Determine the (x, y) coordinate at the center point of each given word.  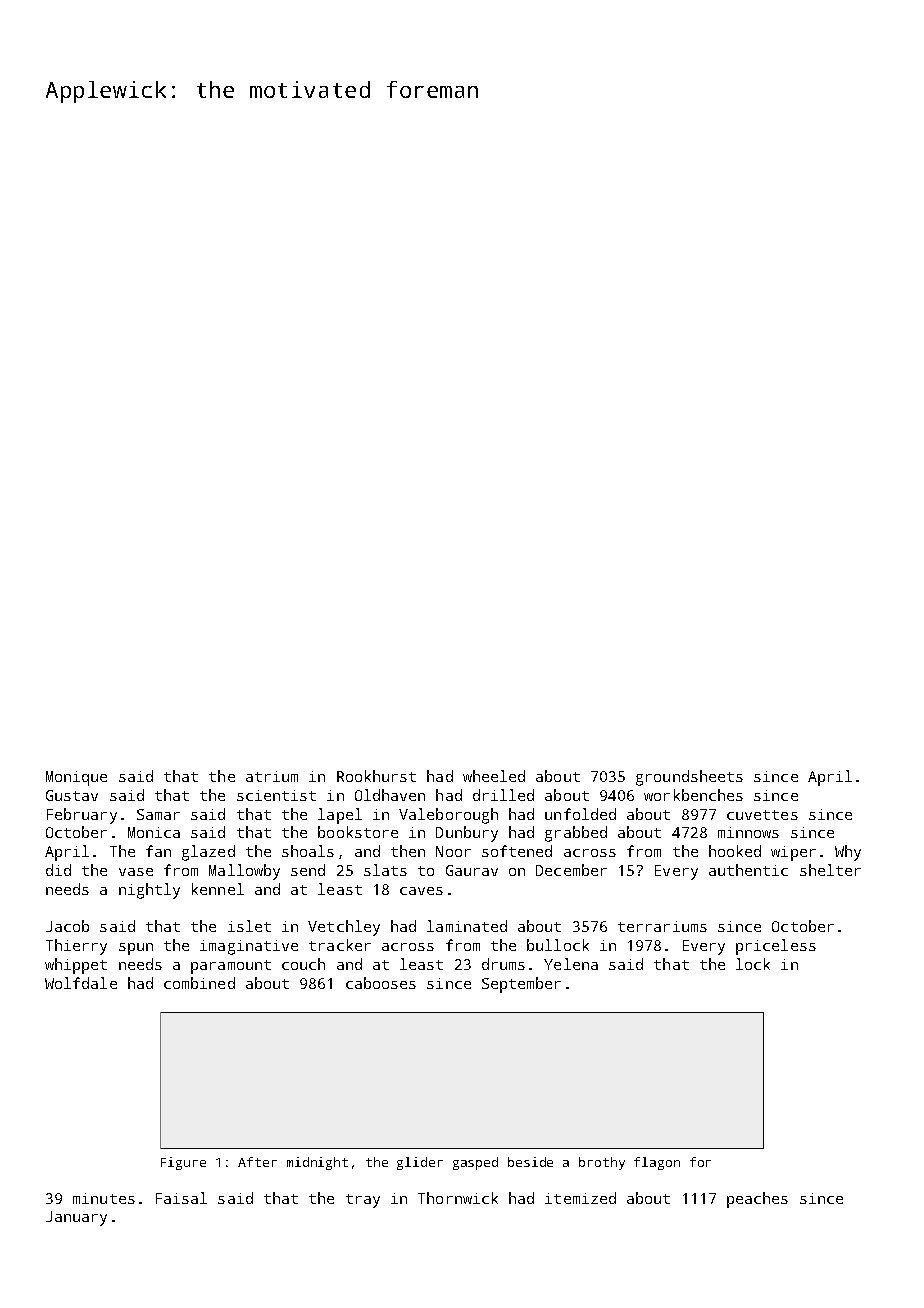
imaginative (249, 947)
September (521, 985)
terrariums (662, 926)
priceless (776, 947)
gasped (475, 1163)
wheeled (494, 776)
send (308, 870)
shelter (830, 870)
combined (199, 983)
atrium (272, 776)
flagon (657, 1163)
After (257, 1162)
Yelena (571, 964)
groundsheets (689, 778)
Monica (154, 832)
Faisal (181, 1198)
